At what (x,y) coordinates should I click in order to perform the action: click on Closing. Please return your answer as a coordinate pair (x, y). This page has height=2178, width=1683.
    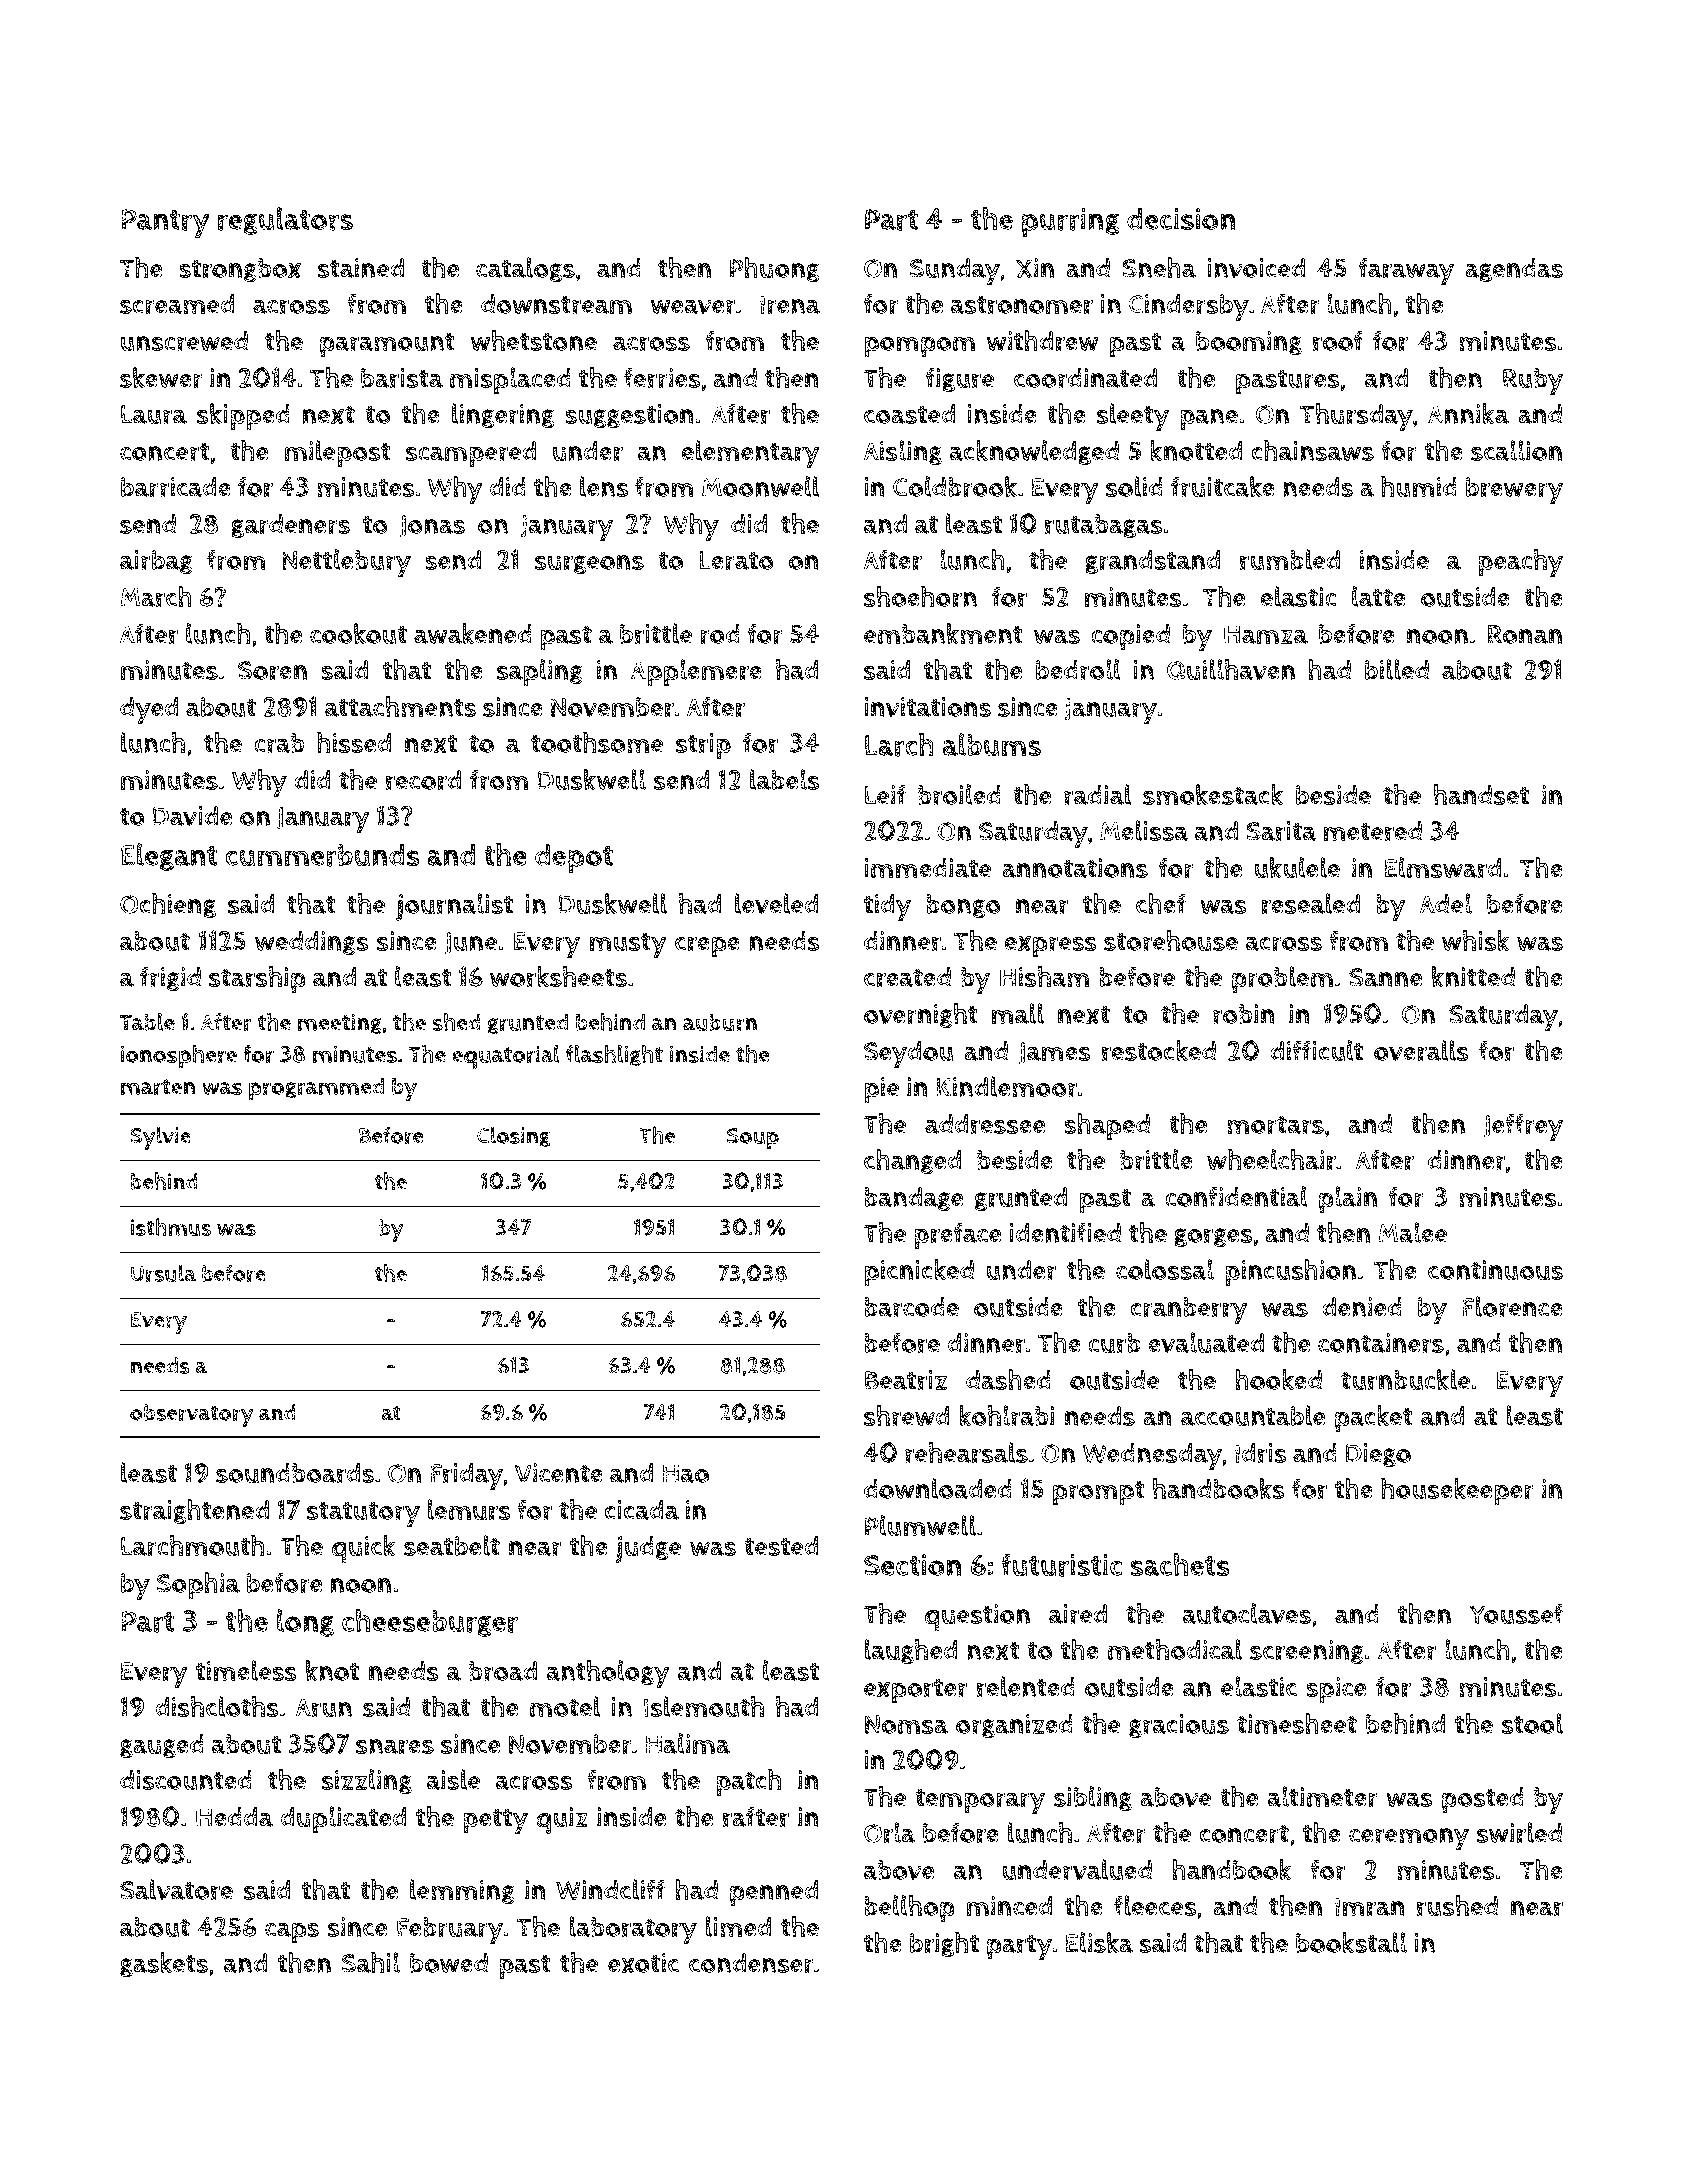
    Looking at the image, I should click on (513, 1136).
